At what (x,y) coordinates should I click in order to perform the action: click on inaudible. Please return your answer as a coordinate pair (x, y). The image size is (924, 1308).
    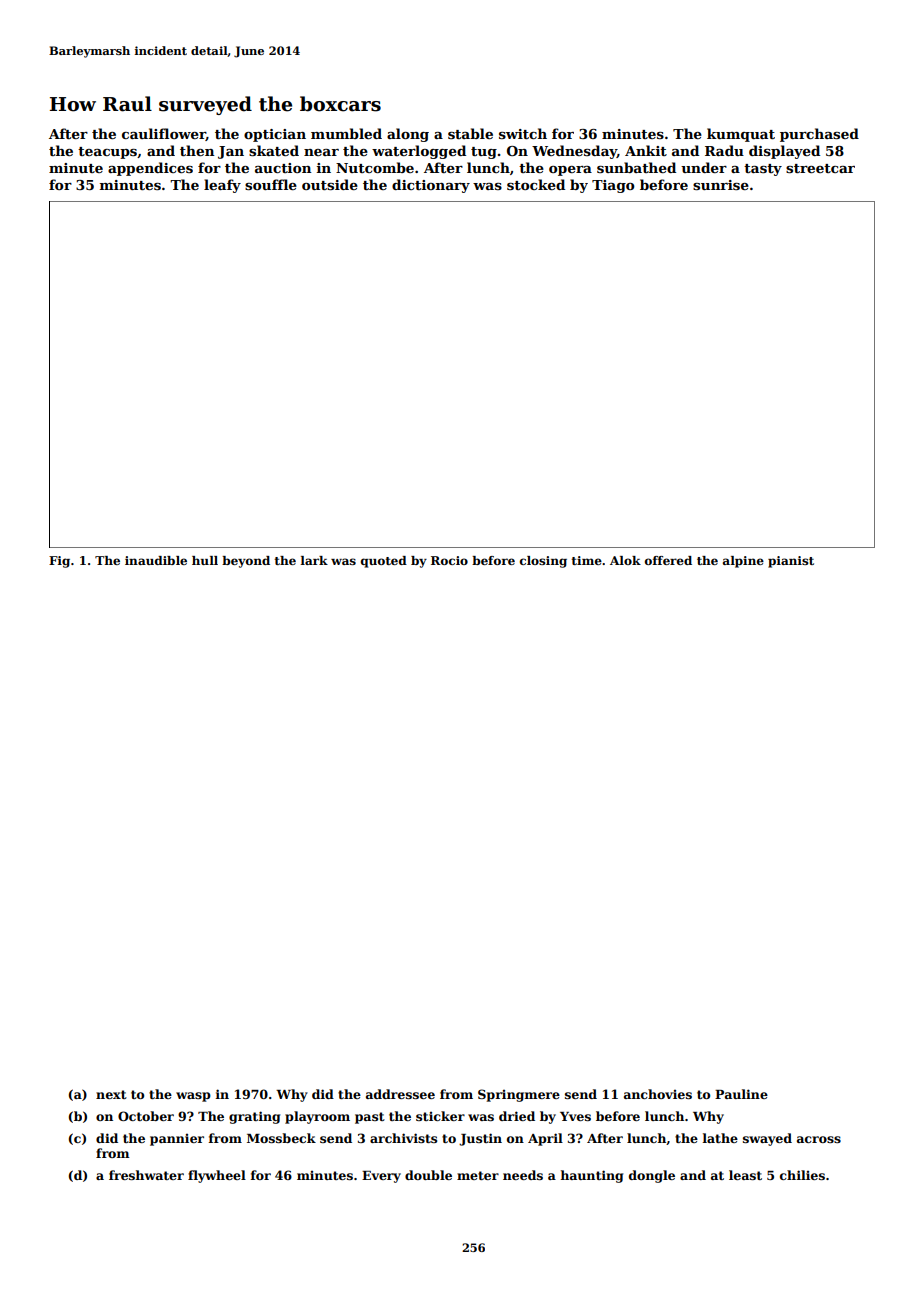
    Looking at the image, I should click on (156, 560).
